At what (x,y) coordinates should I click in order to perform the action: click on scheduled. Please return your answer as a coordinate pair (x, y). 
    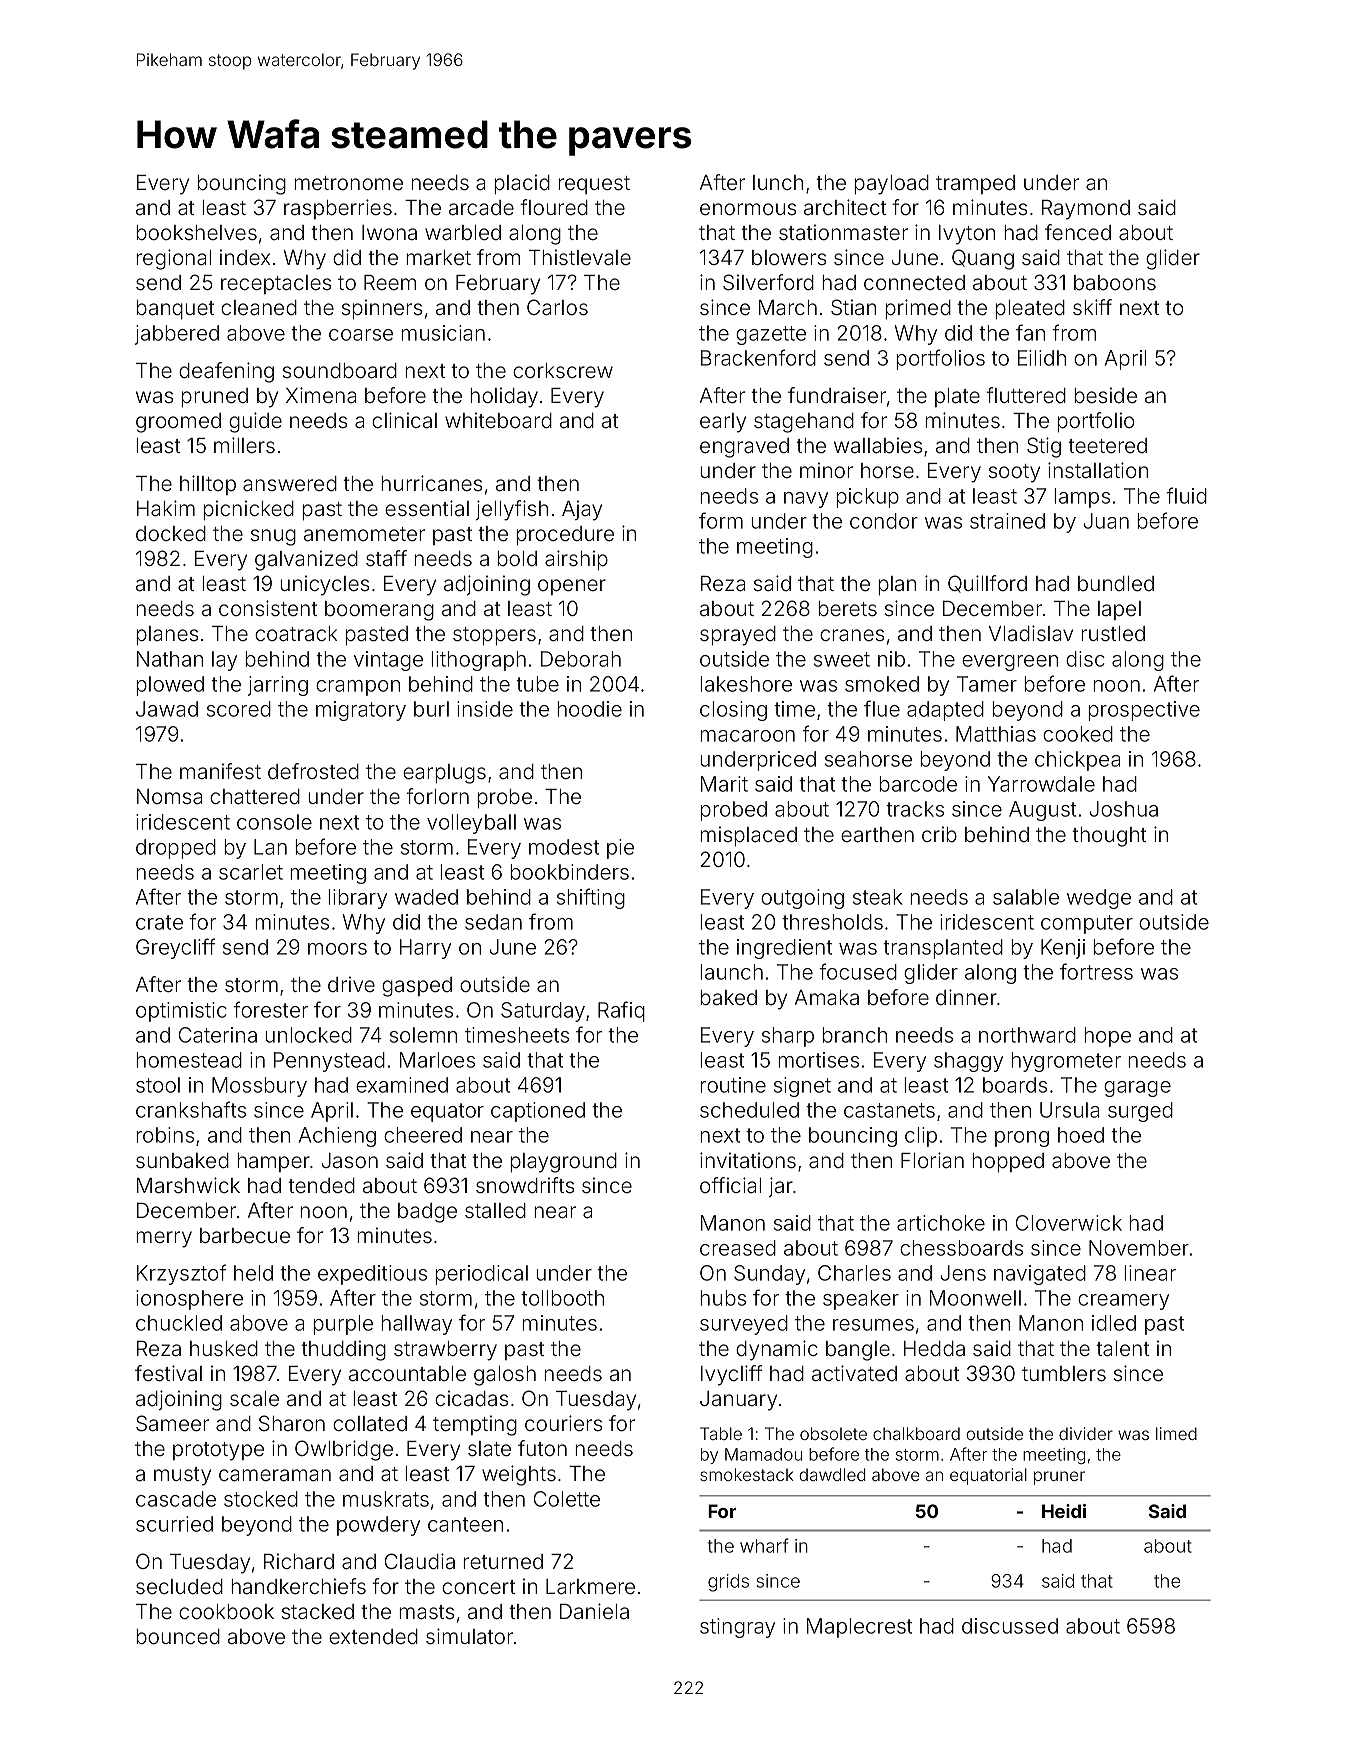
    Looking at the image, I should click on (749, 1110).
